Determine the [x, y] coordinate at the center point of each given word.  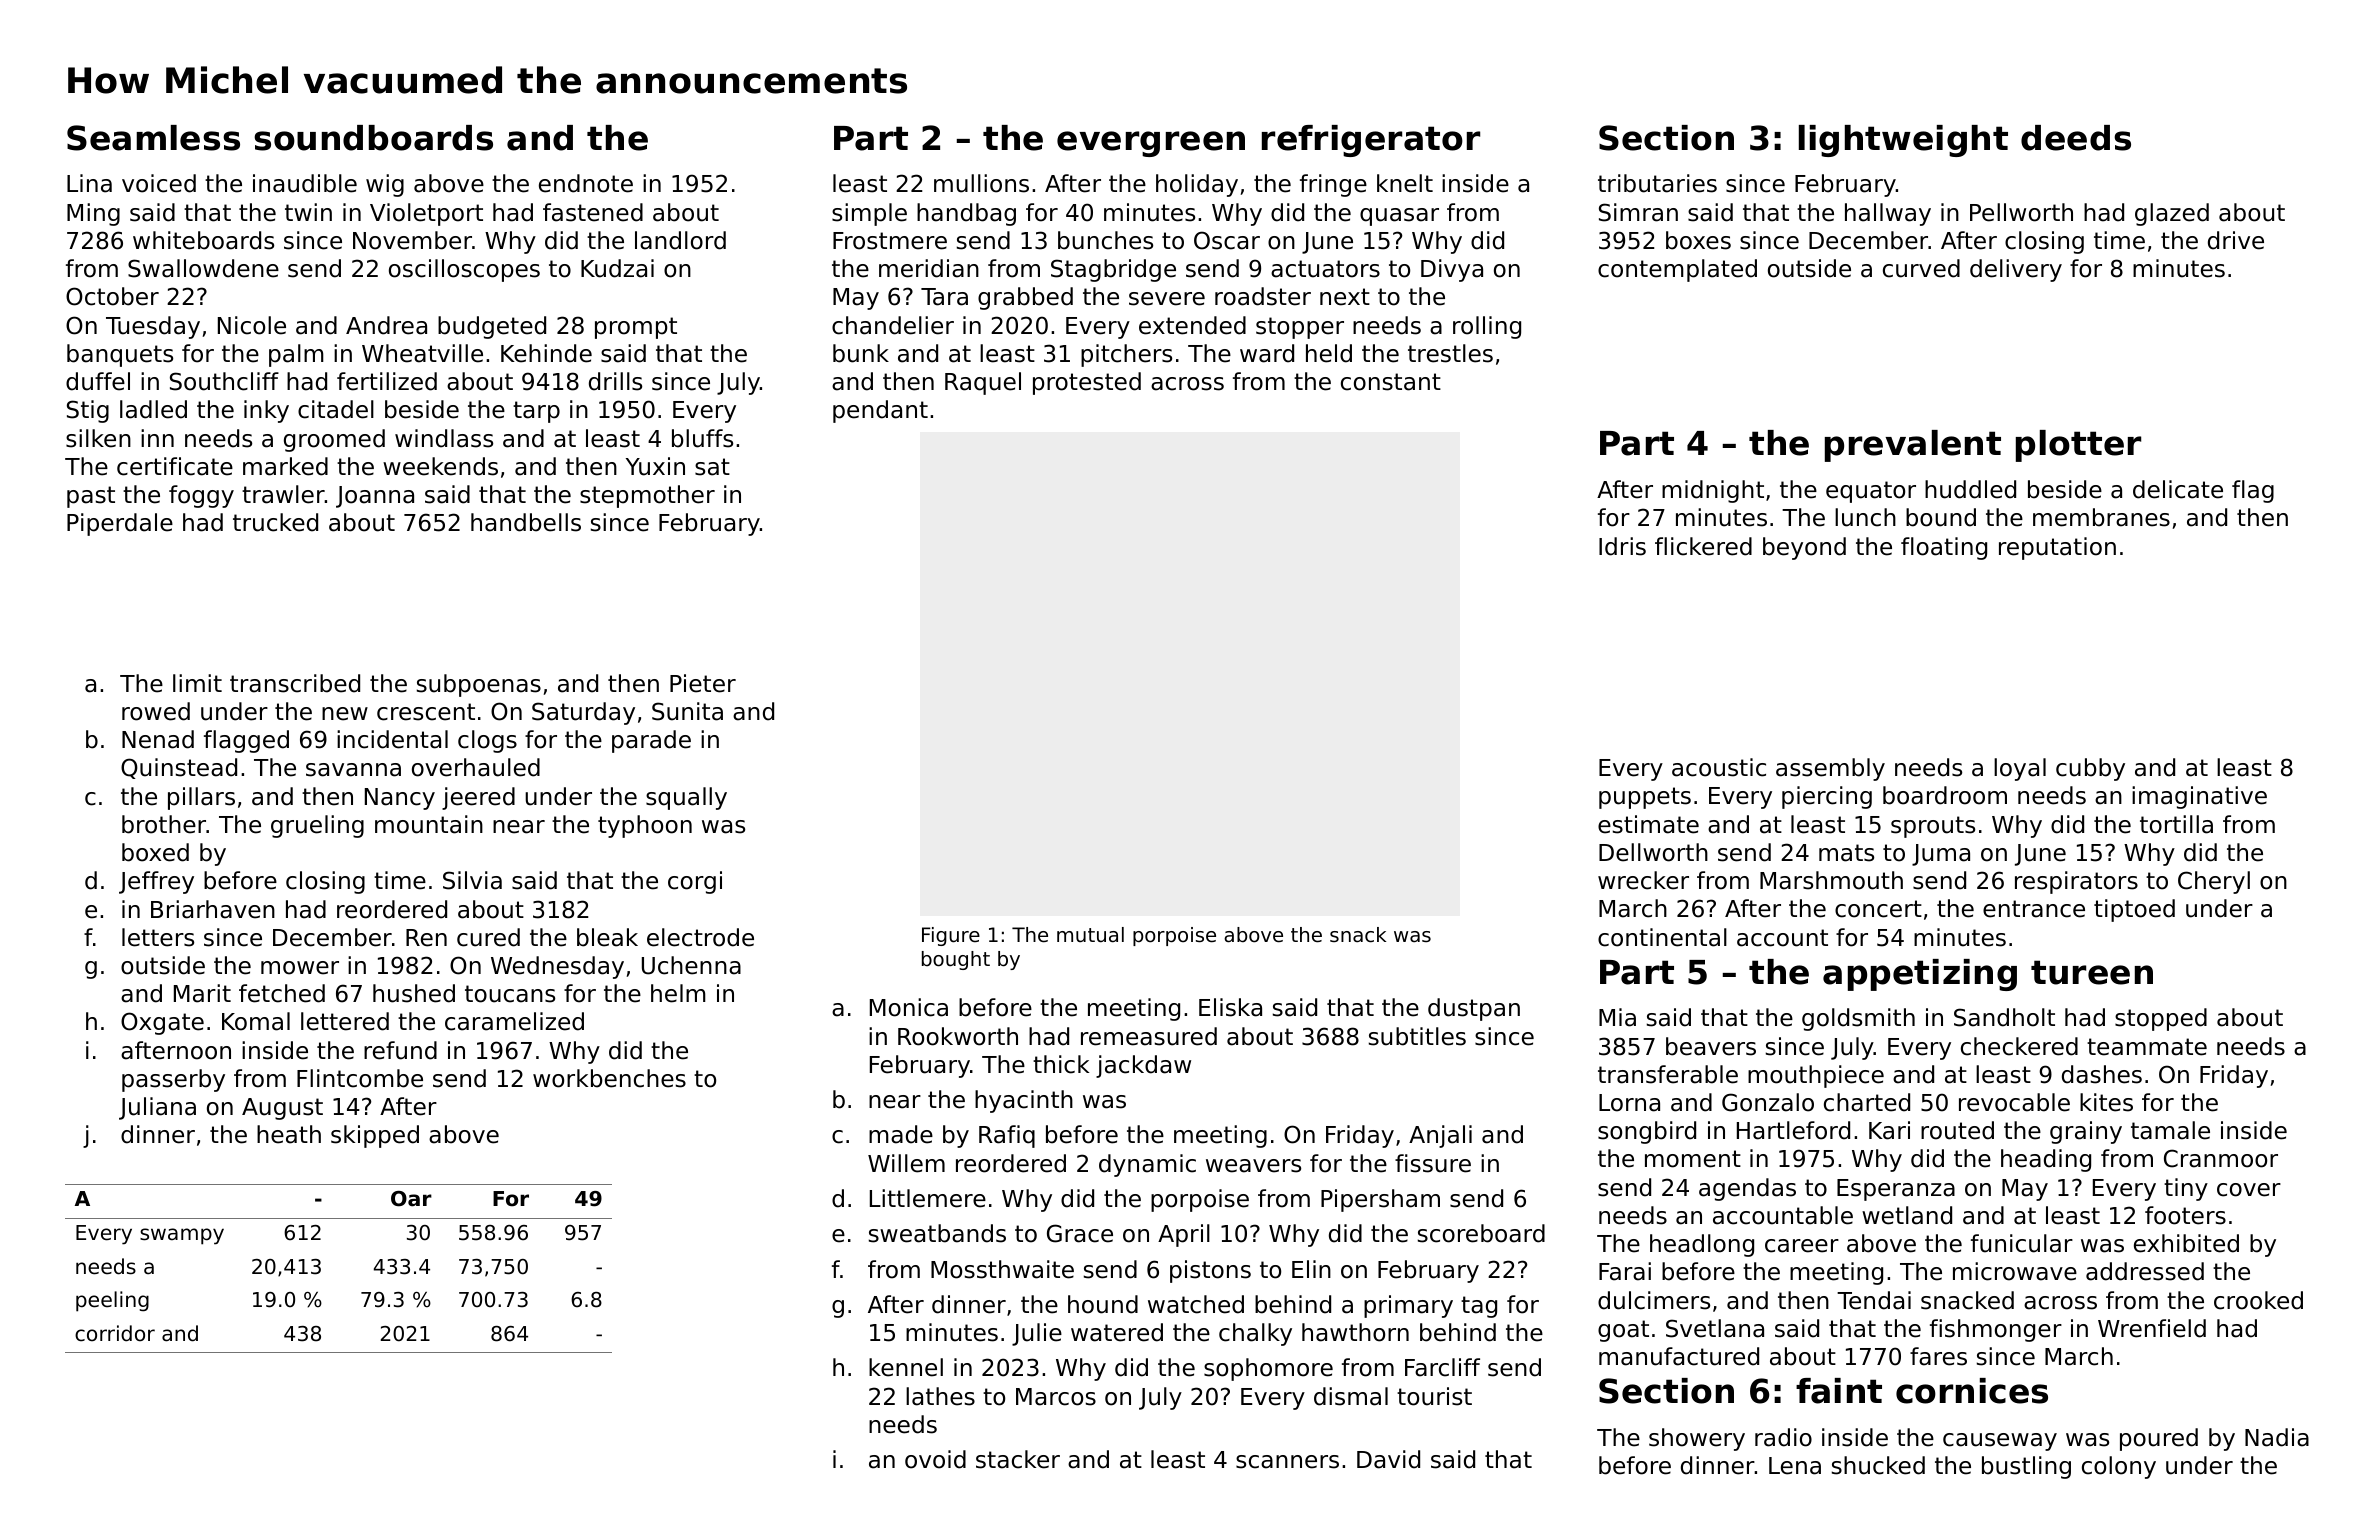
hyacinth [1024, 1101]
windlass [444, 438]
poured [2159, 1439]
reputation [2057, 548]
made [901, 1134]
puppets [1645, 798]
